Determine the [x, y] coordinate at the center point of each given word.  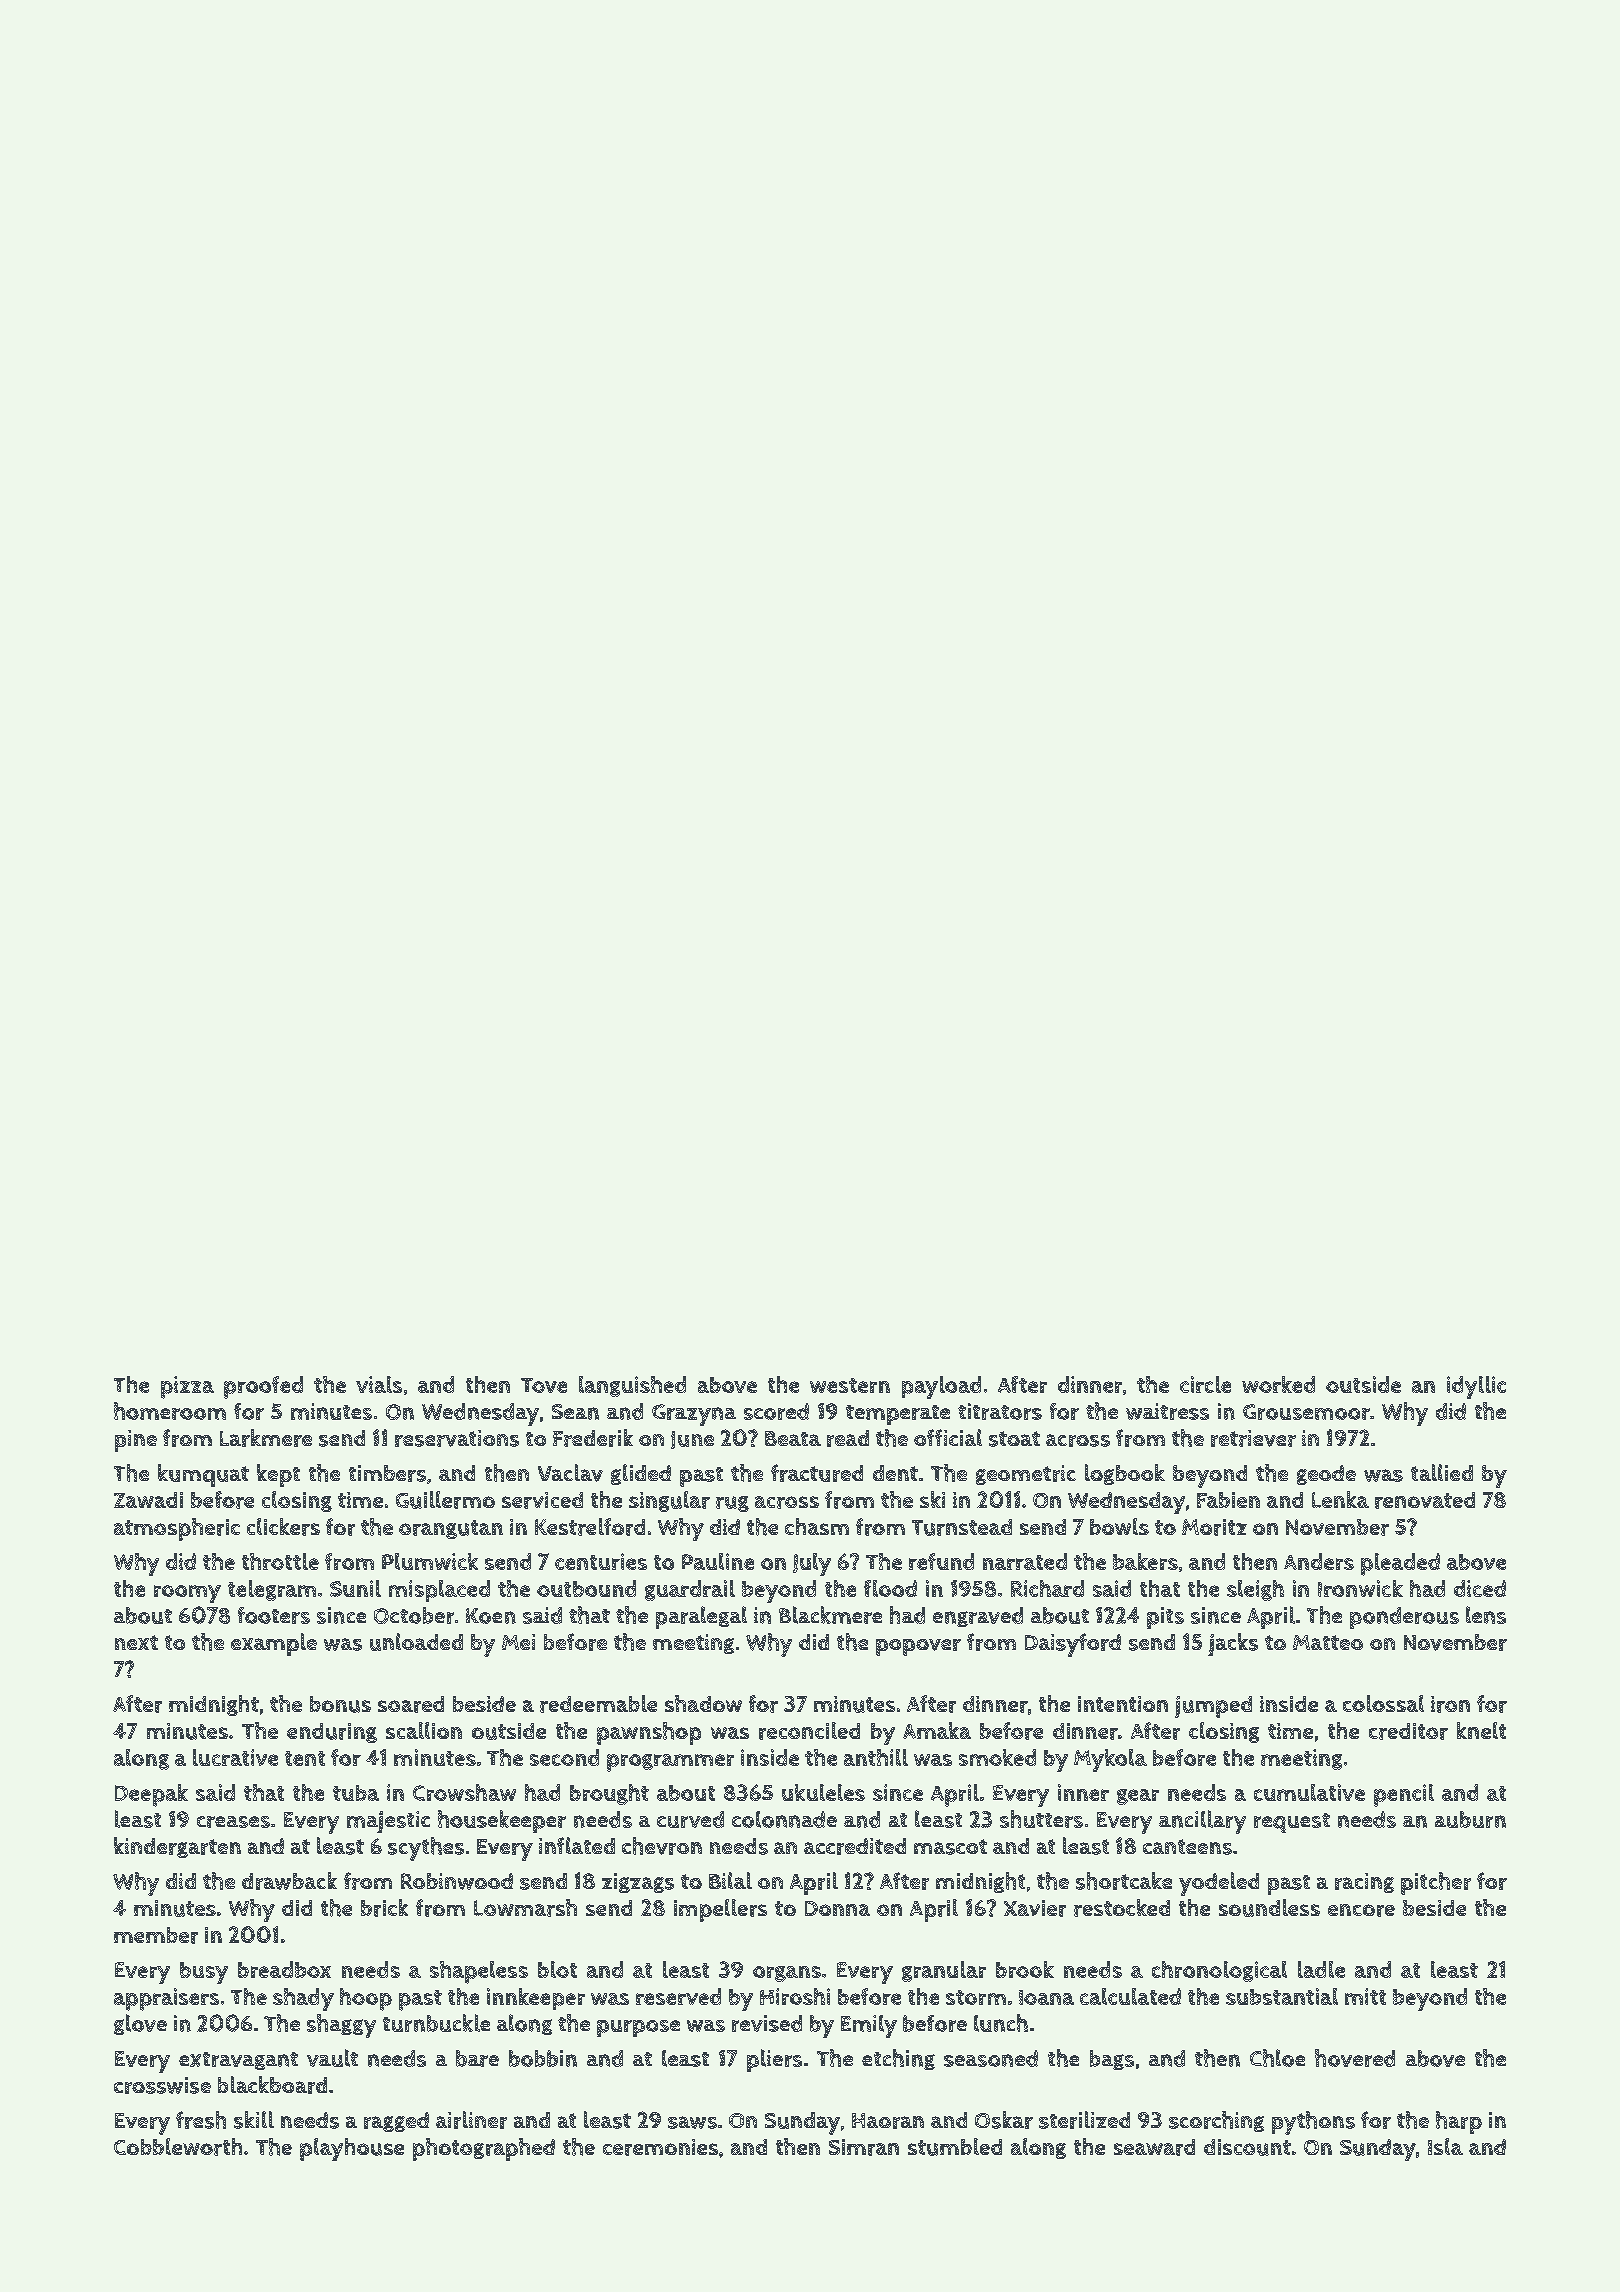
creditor [1408, 1731]
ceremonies [660, 2147]
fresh [201, 2120]
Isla [1445, 2146]
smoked [997, 1757]
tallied [1442, 1472]
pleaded [1400, 1564]
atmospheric [177, 1529]
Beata [793, 1438]
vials [379, 1384]
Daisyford [1073, 1645]
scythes [426, 1849]
